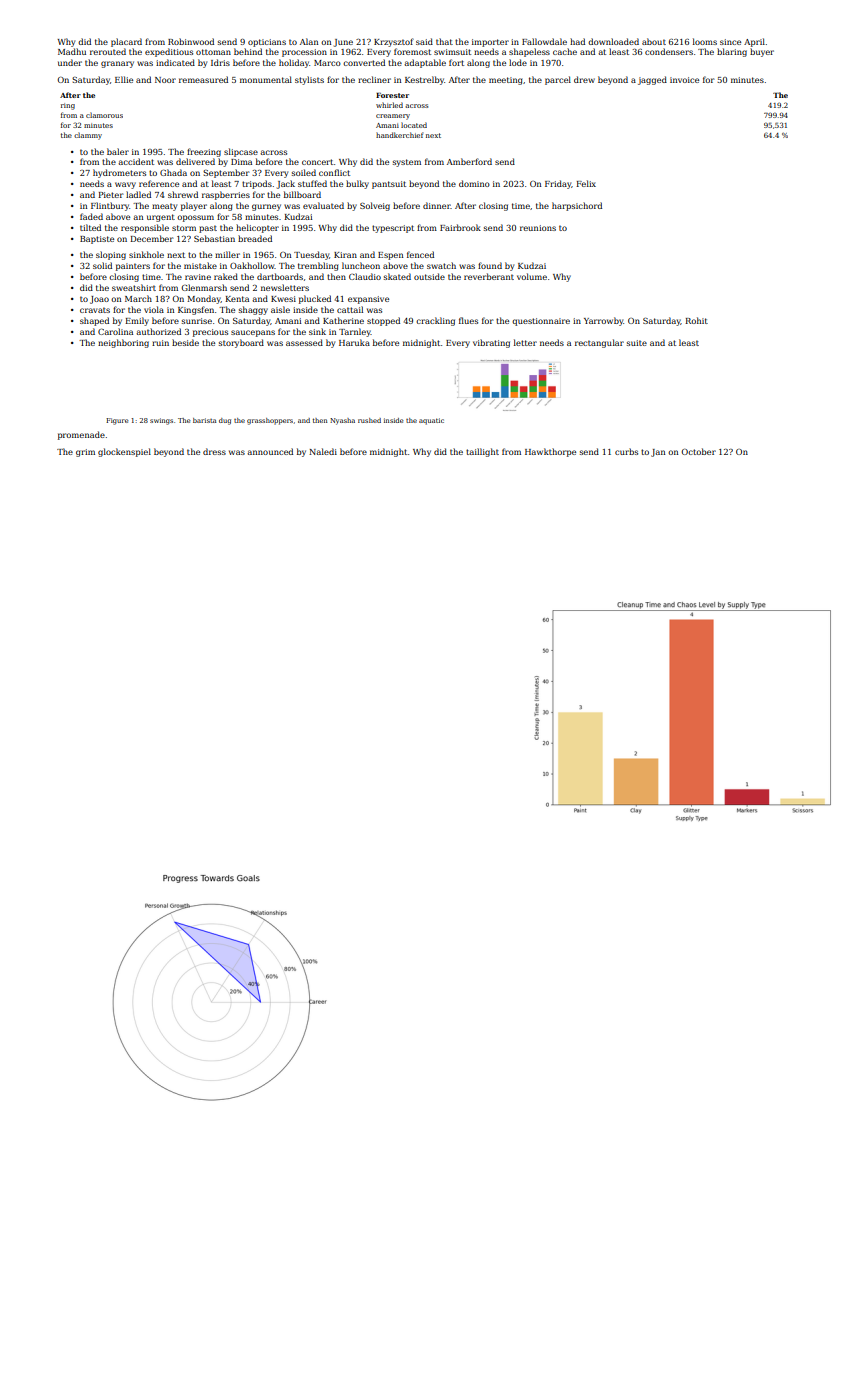 The width and height of the document is (849, 1400). What do you see at coordinates (323, 205) in the document?
I see `evaluated` at bounding box center [323, 205].
